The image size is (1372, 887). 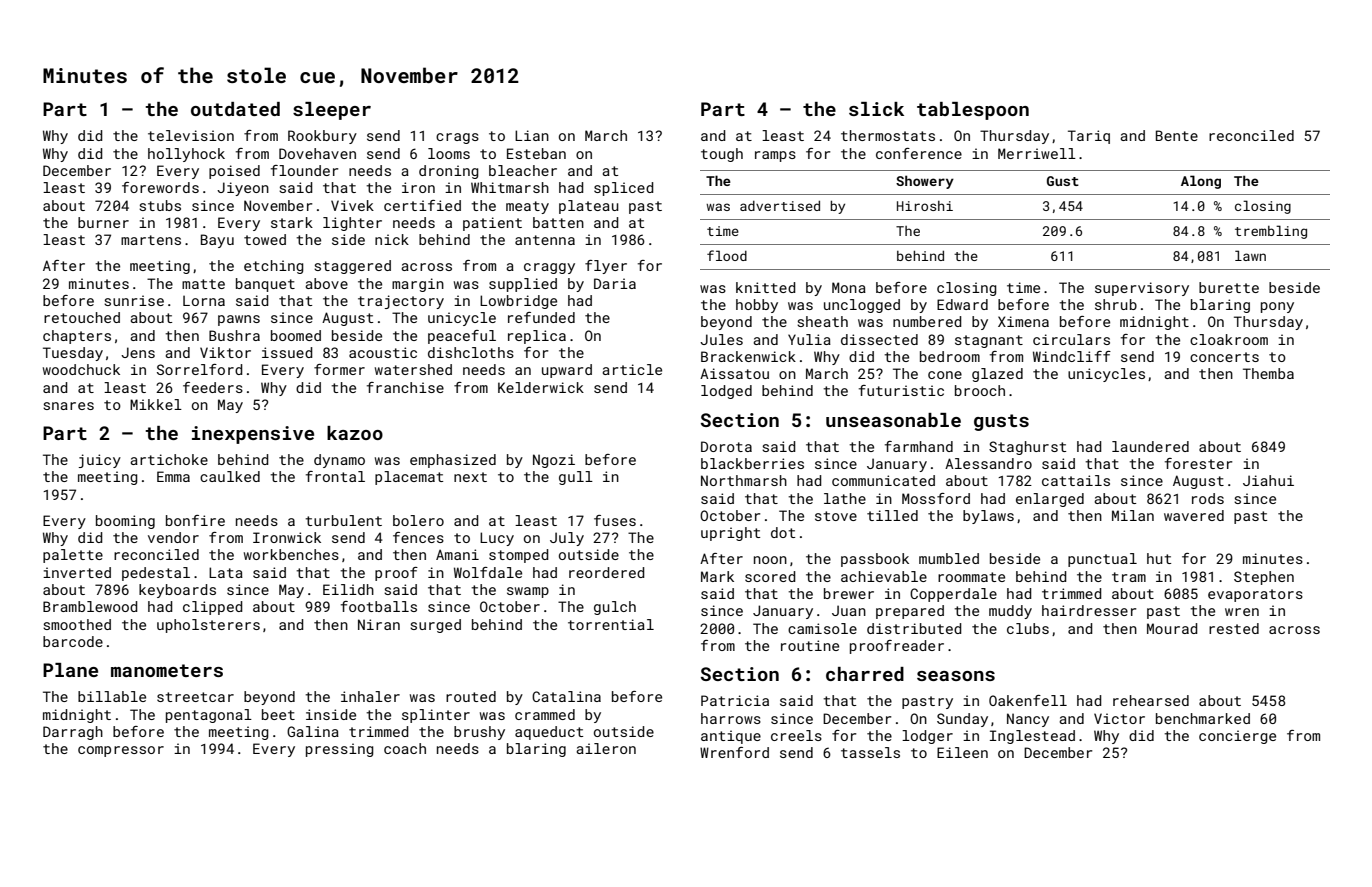 I want to click on Themba, so click(x=1268, y=373).
